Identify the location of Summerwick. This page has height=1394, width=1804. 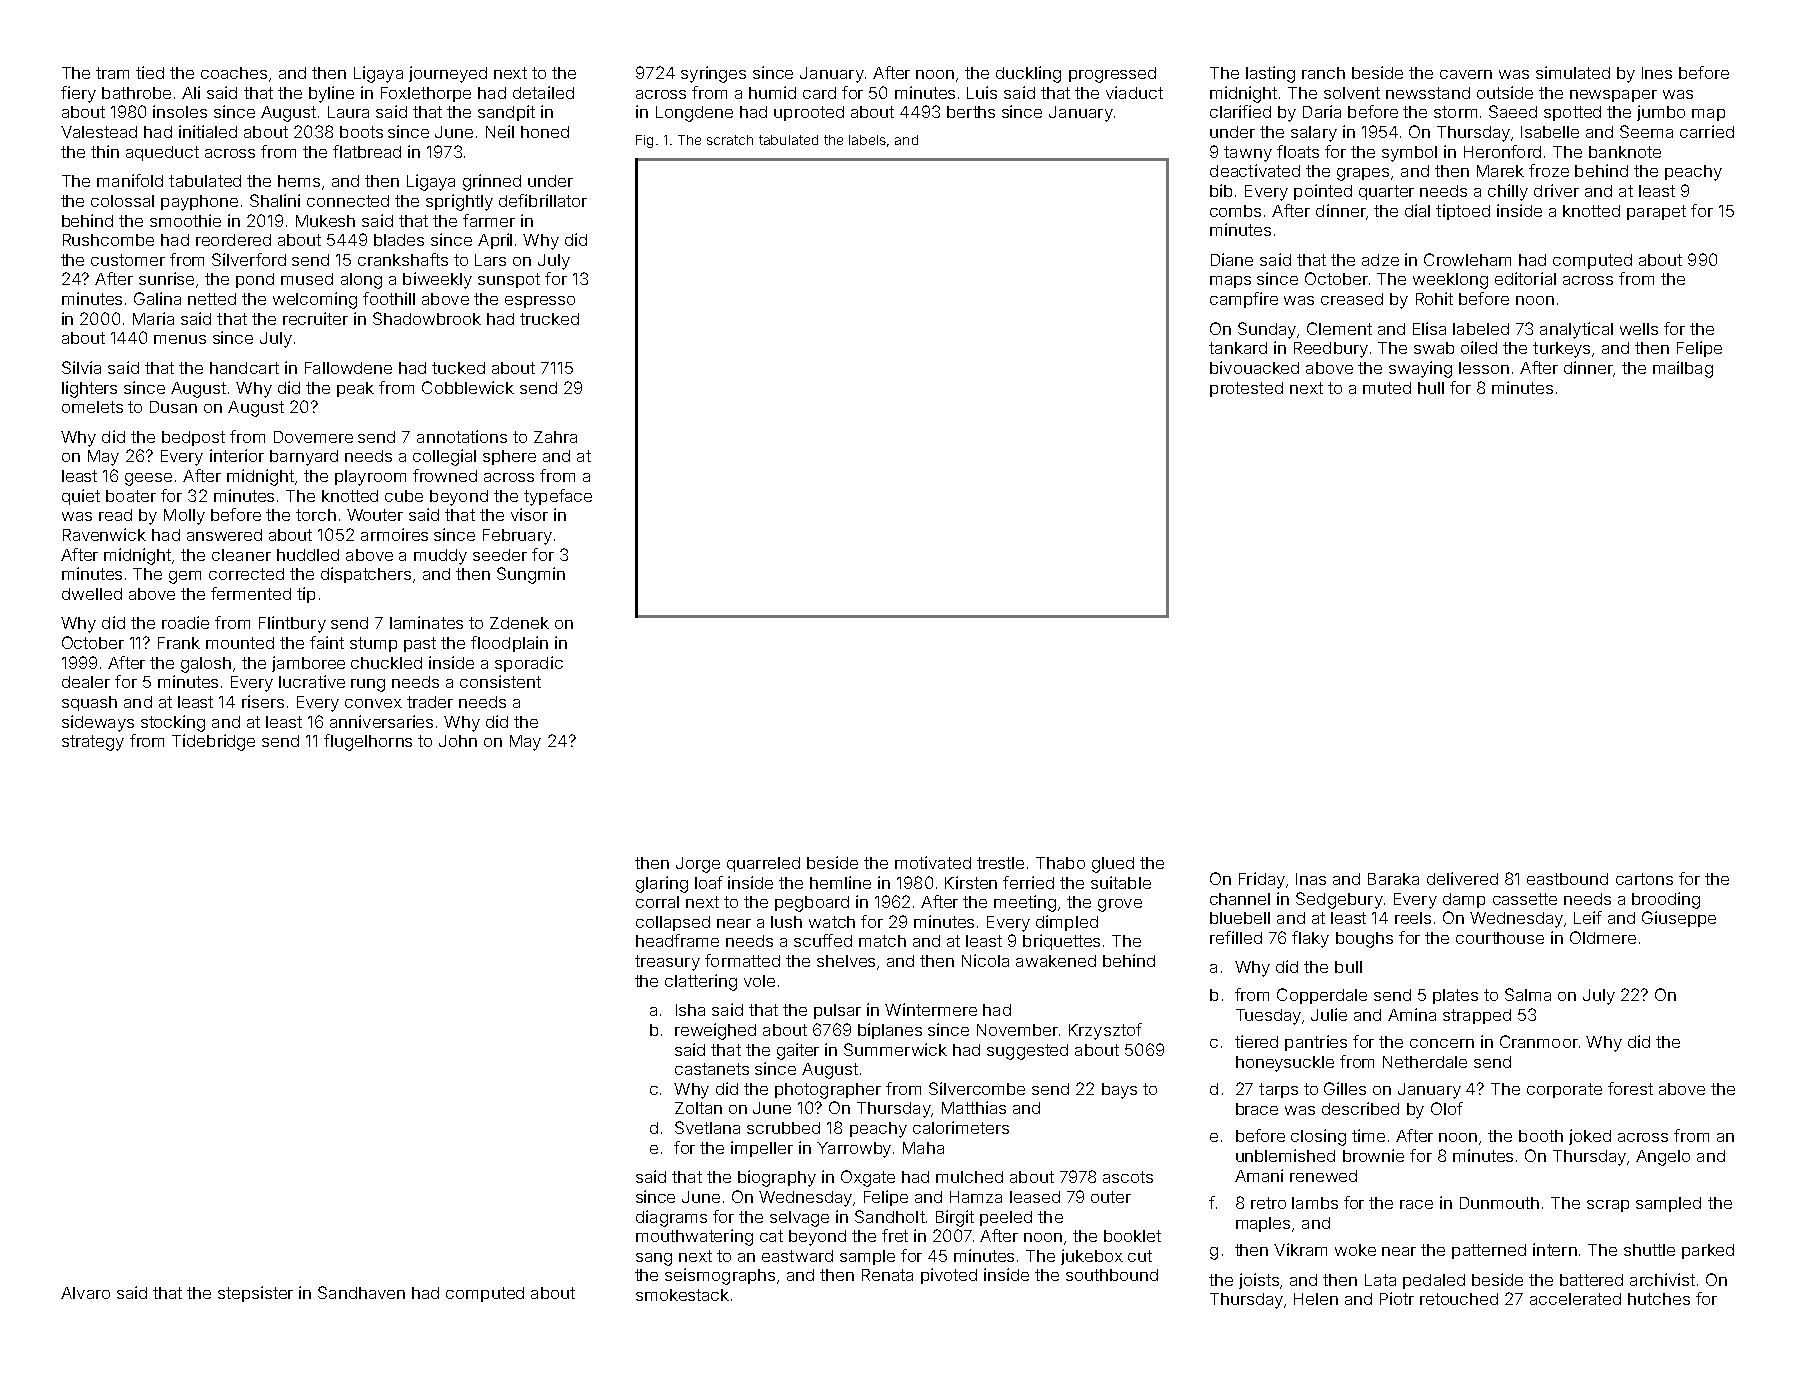
(895, 1049).
